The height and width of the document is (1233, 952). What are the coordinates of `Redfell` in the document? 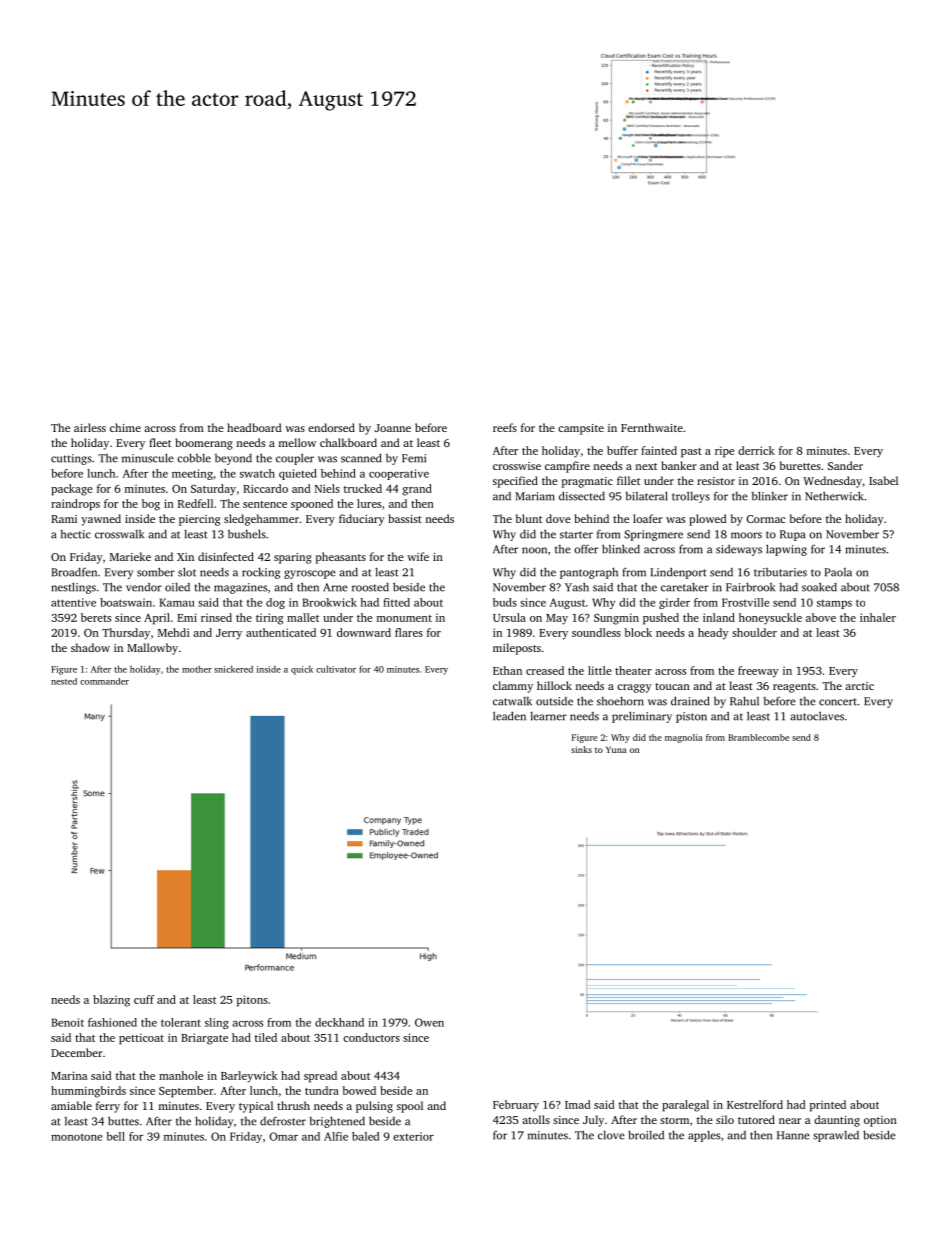 It's located at (195, 503).
